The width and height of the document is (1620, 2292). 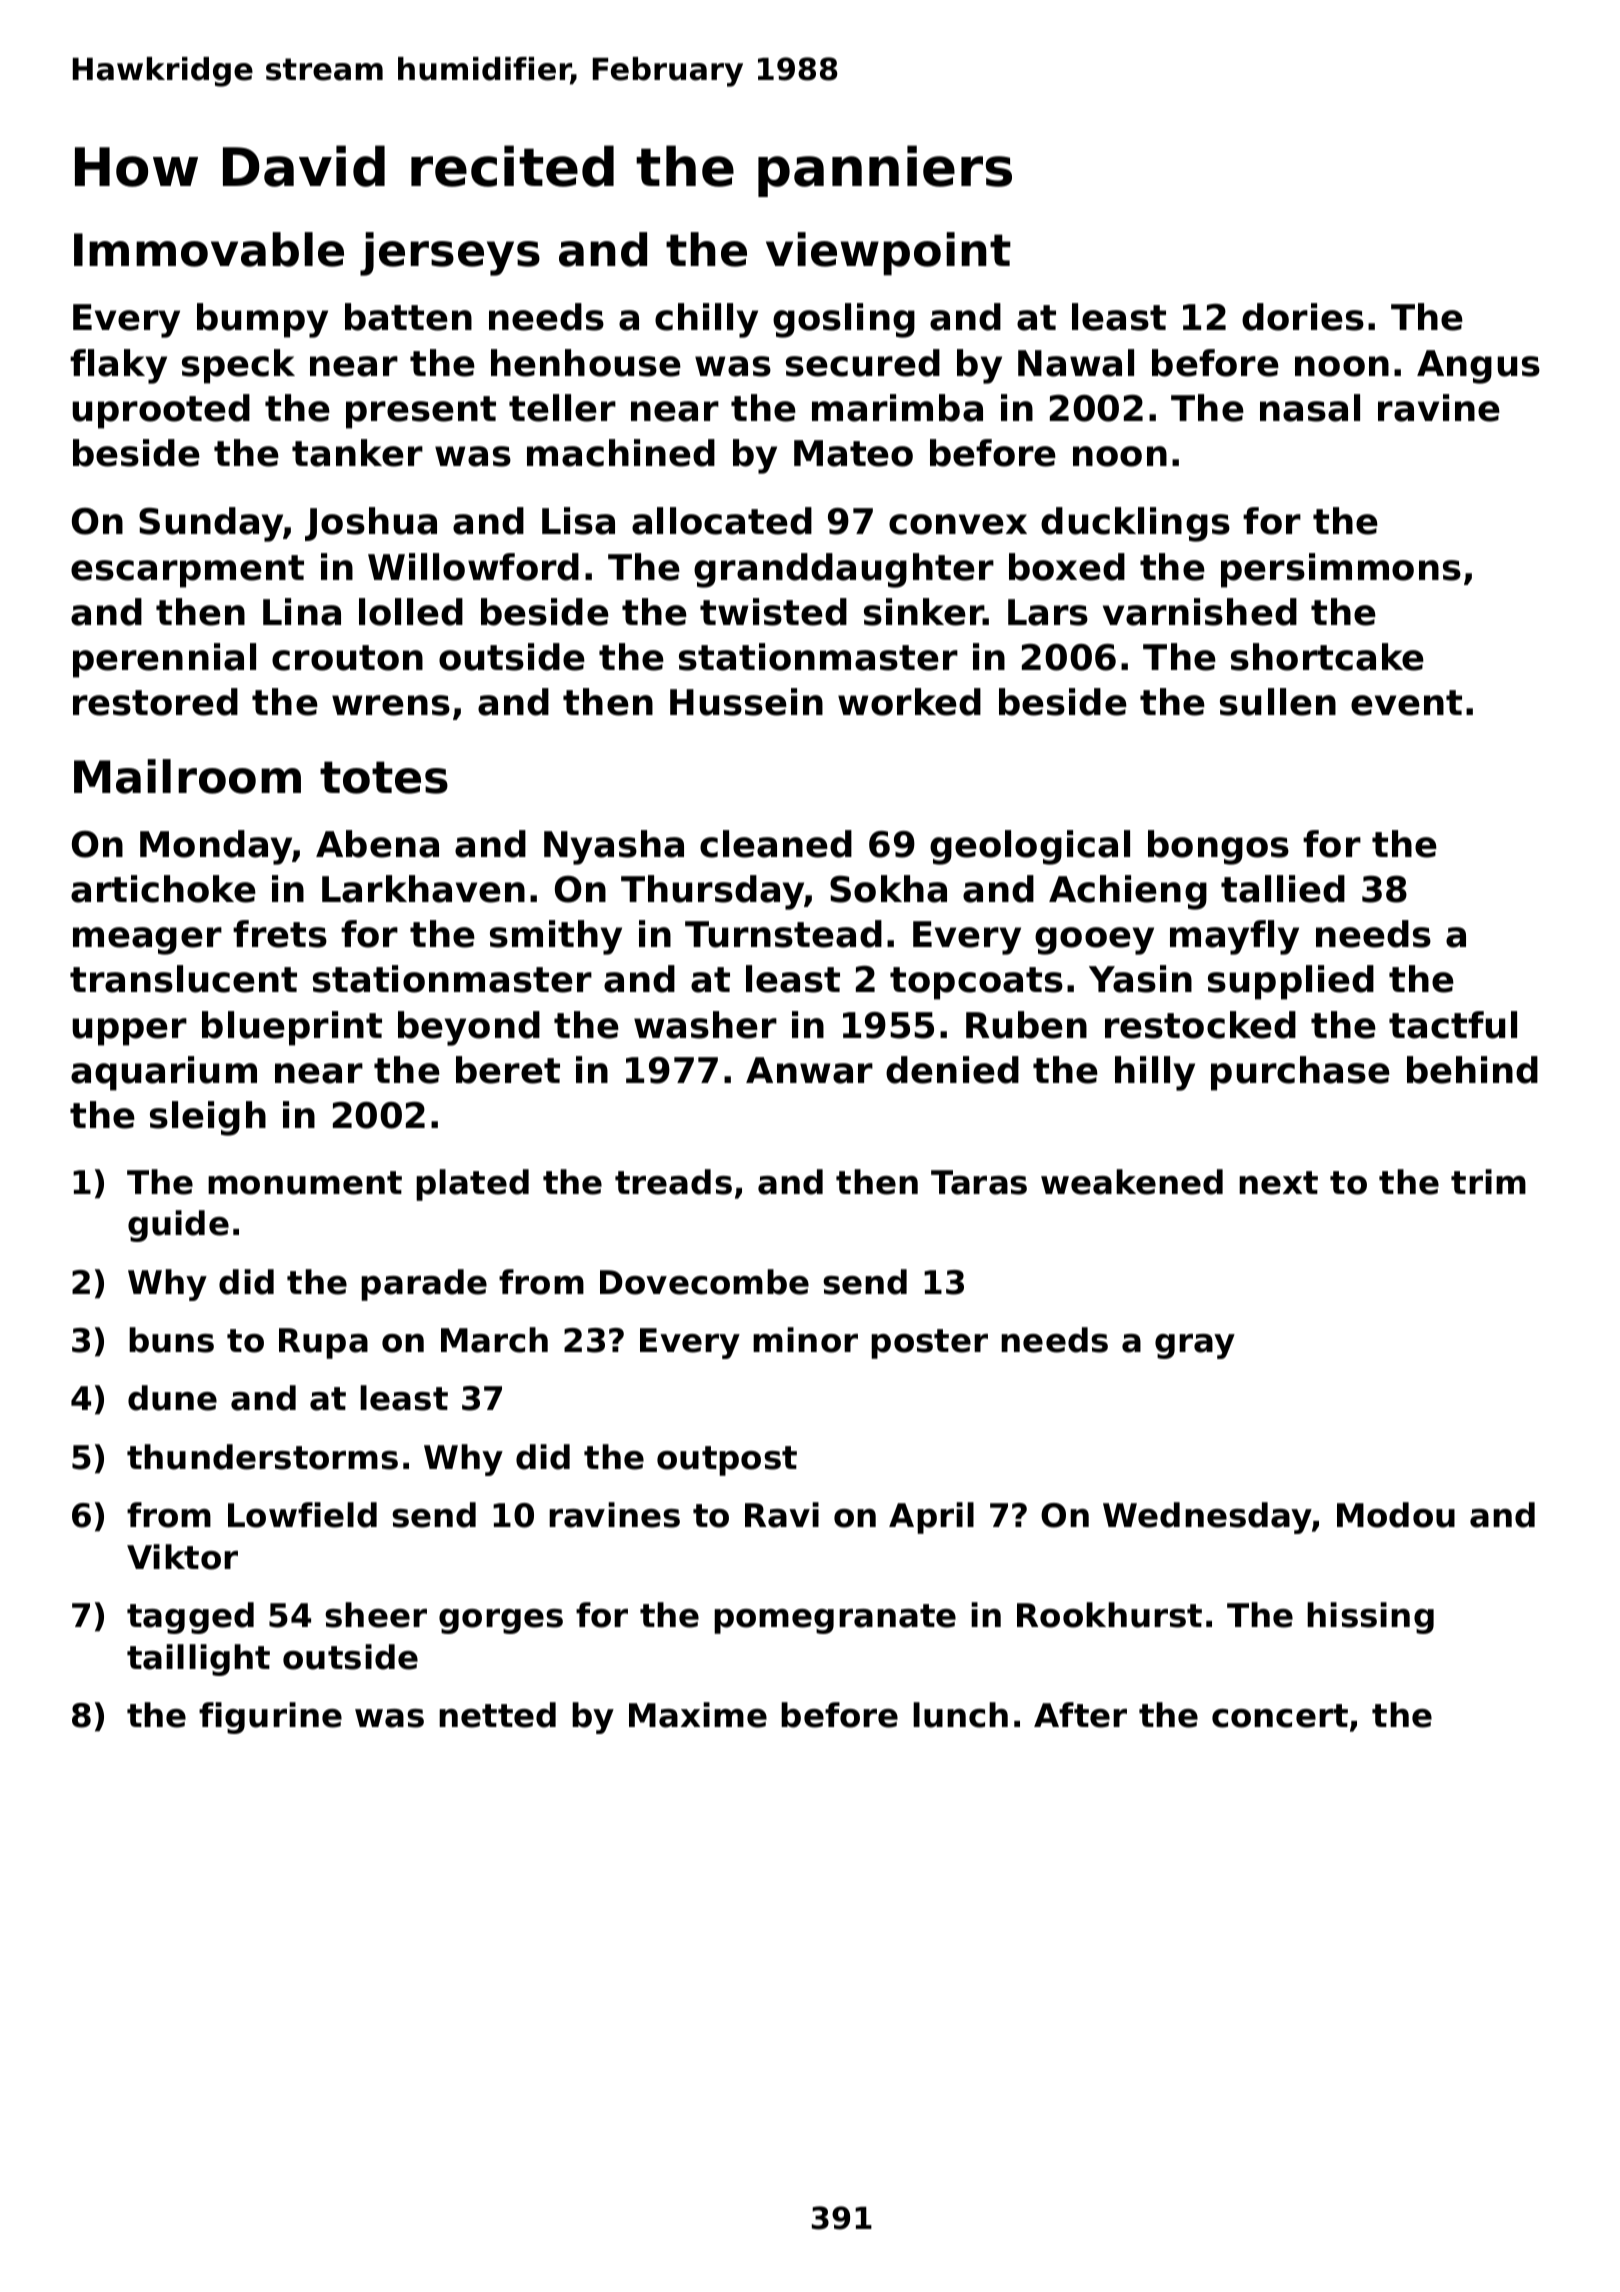 What do you see at coordinates (704, 1282) in the document?
I see `Dovecombe` at bounding box center [704, 1282].
